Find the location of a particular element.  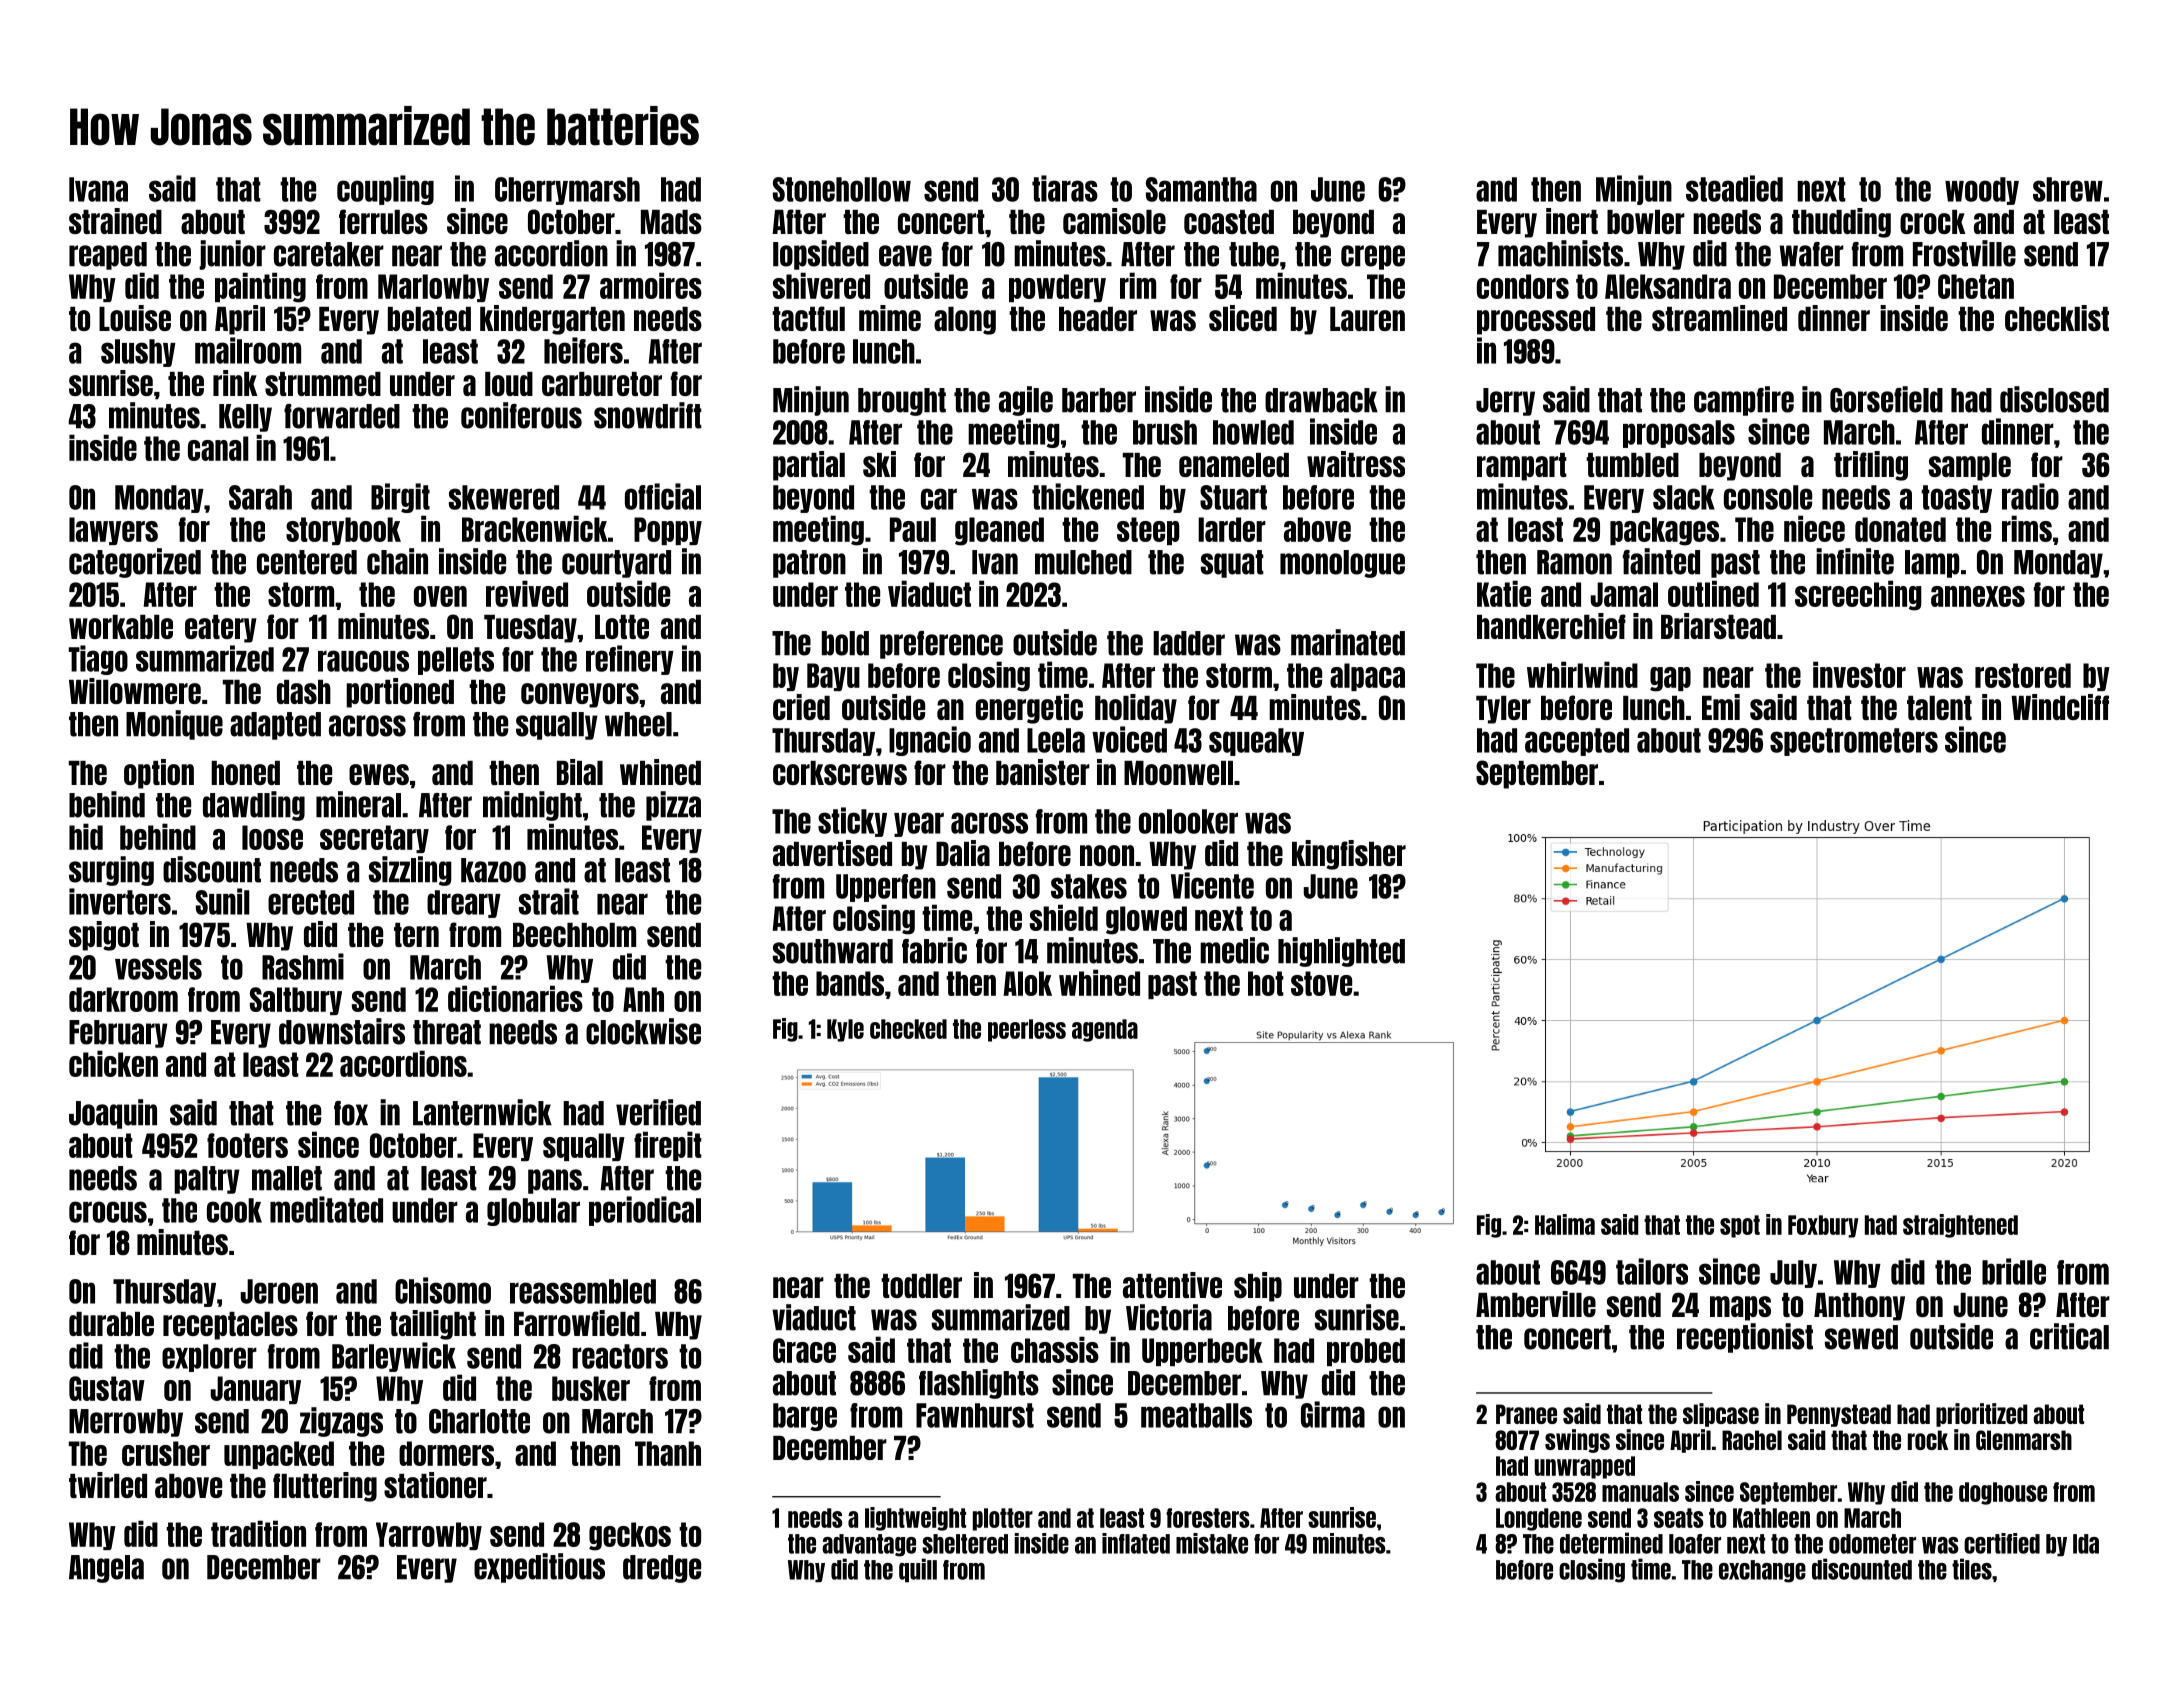

Angela is located at coordinates (106, 1569).
